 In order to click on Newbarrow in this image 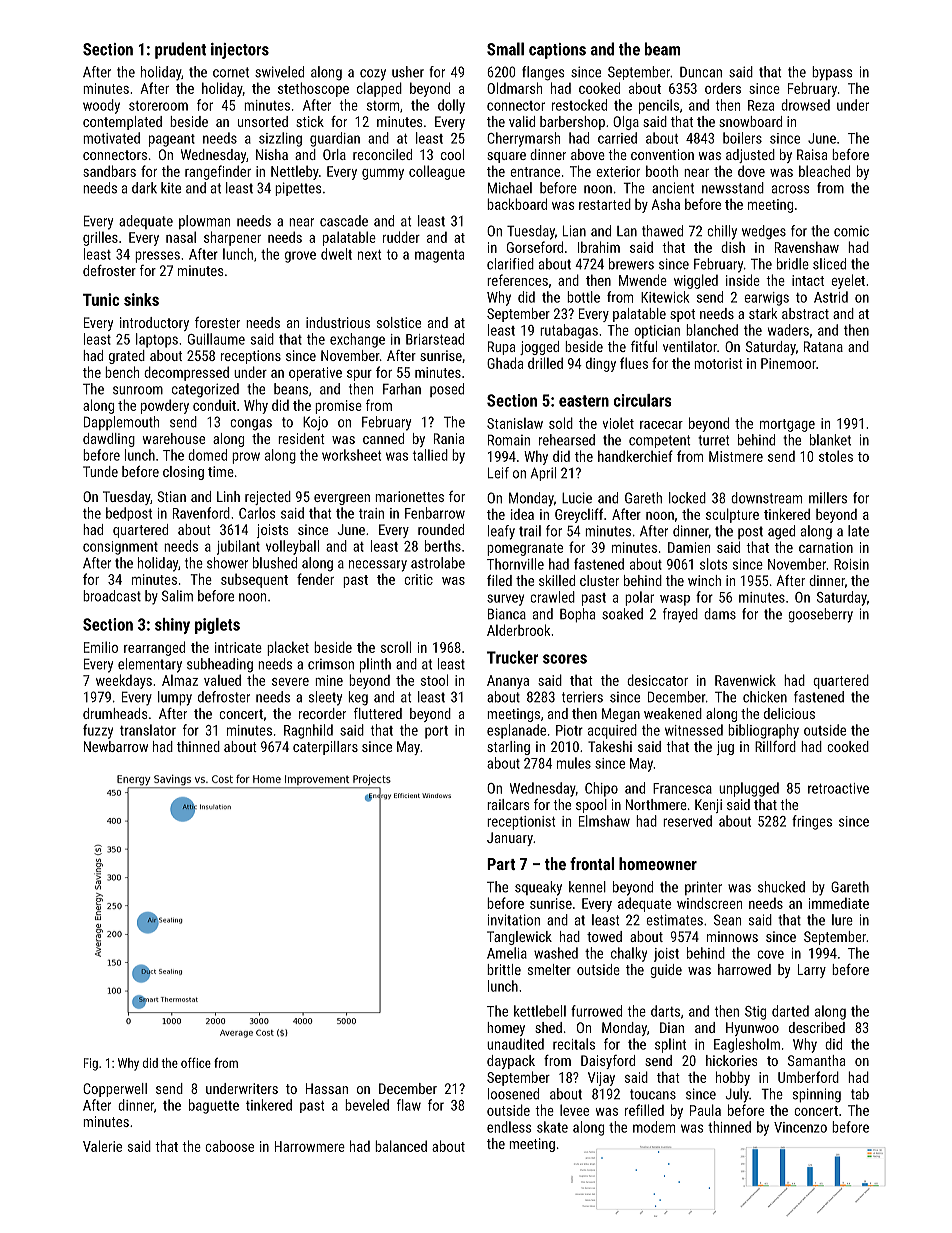, I will do `click(116, 746)`.
